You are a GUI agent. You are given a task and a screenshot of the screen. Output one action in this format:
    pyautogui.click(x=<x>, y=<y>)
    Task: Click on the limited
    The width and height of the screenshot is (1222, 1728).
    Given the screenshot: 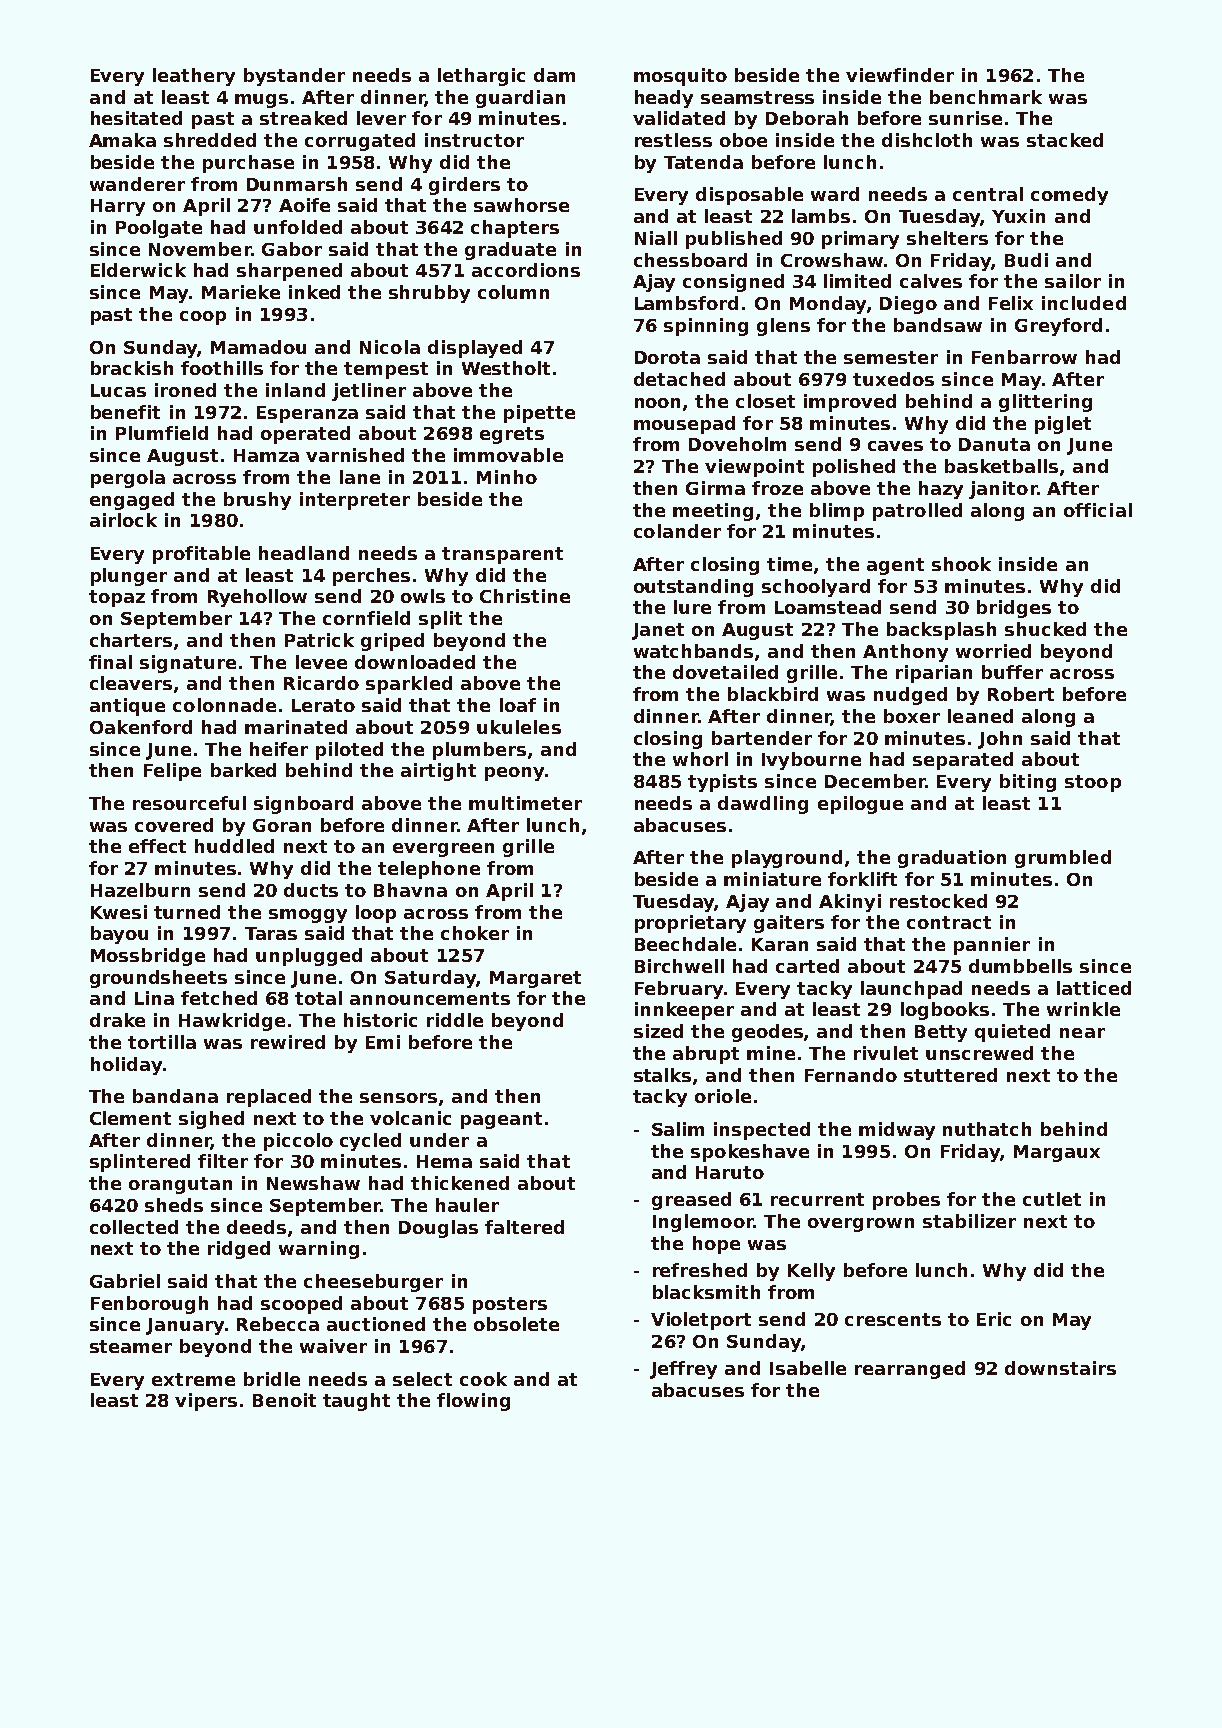 What is the action you would take?
    pyautogui.click(x=857, y=281)
